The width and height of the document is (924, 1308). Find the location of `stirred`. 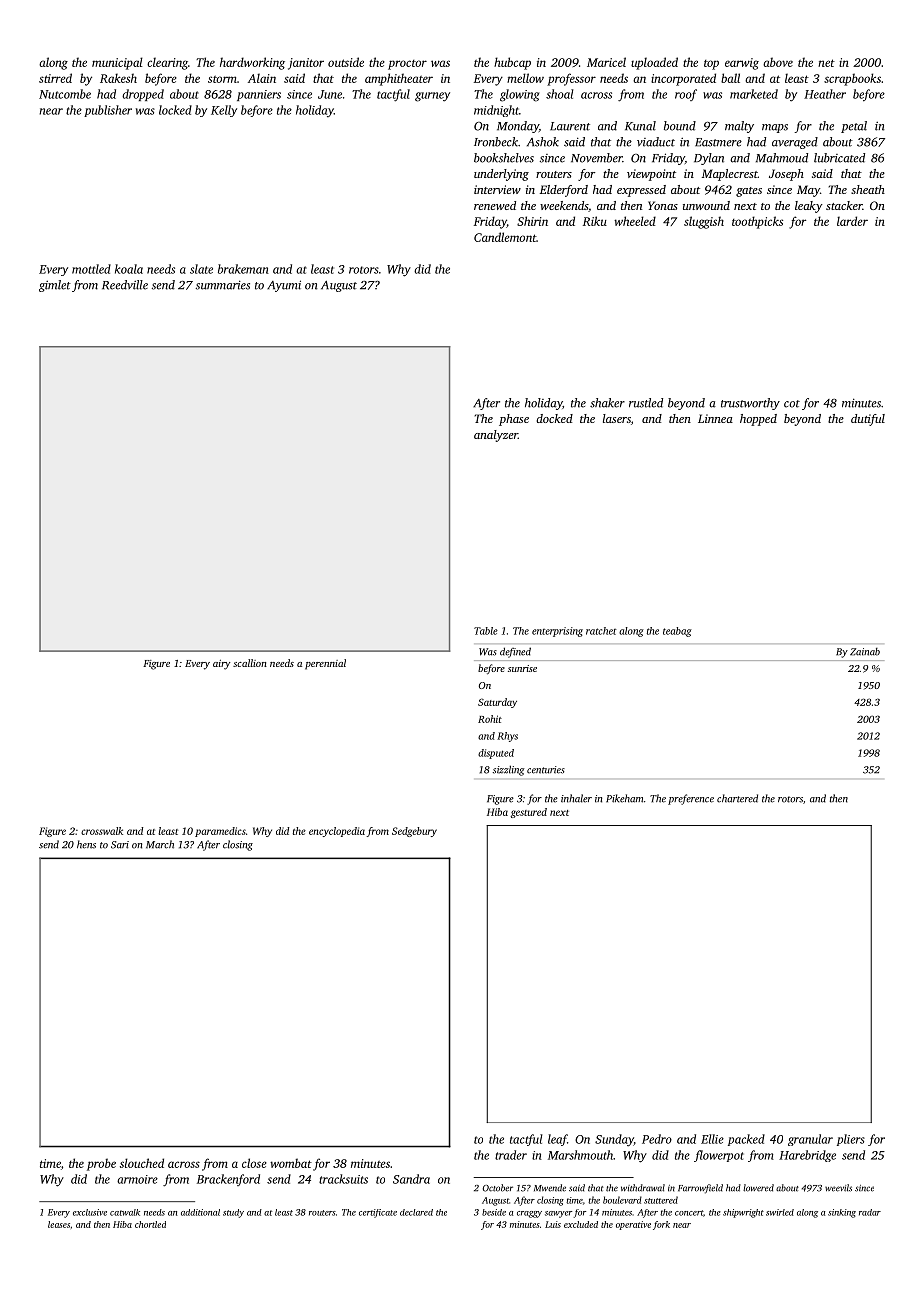

stirred is located at coordinates (55, 78).
